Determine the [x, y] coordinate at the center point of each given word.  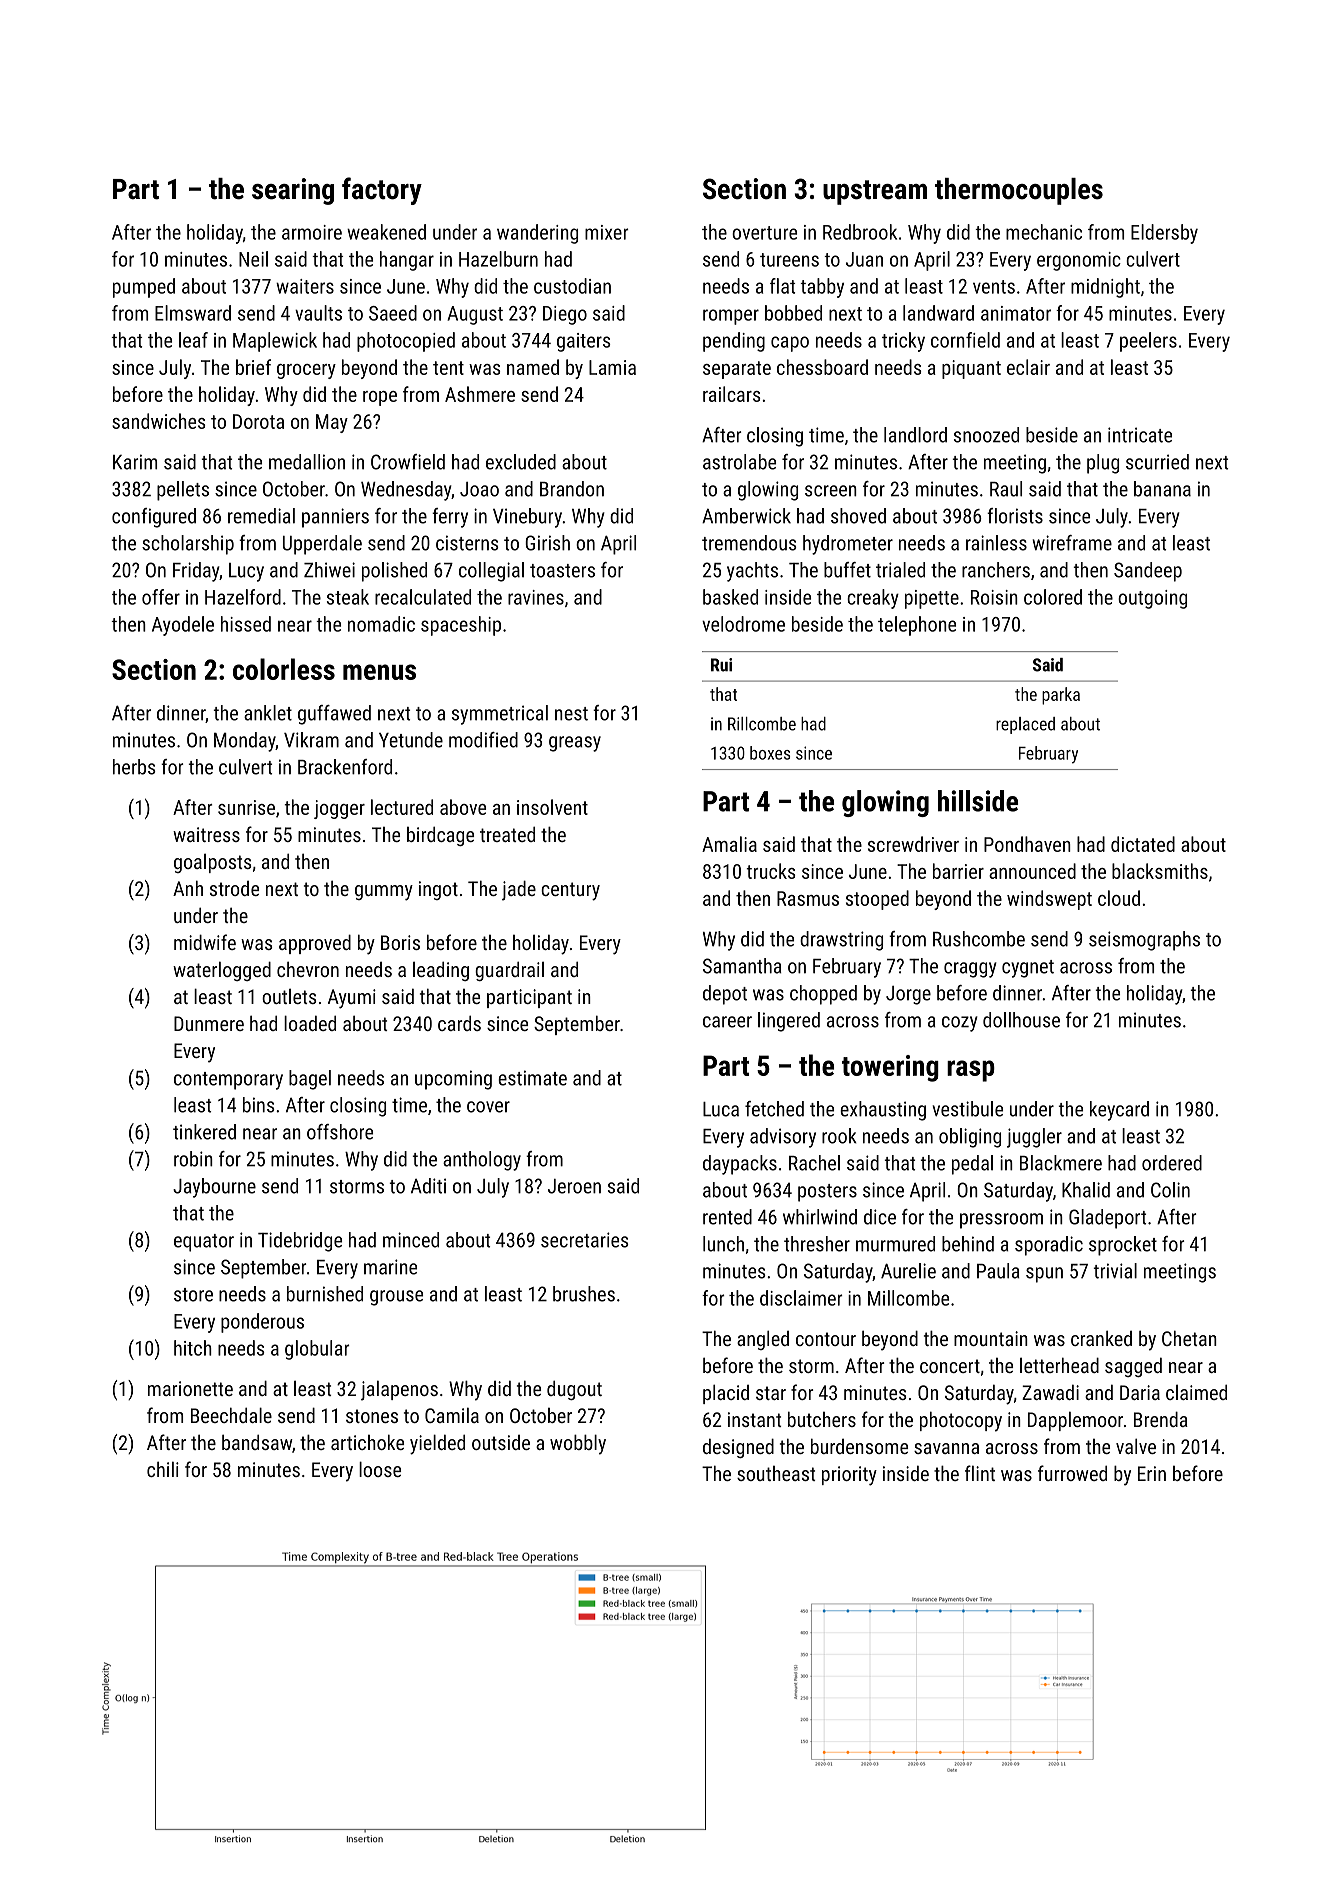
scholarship [188, 545]
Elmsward [193, 313]
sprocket [1123, 1246]
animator [1016, 313]
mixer [607, 232]
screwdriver [913, 844]
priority [849, 1476]
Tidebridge [300, 1242]
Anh [188, 888]
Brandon [572, 489]
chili [163, 1469]
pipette [932, 599]
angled [763, 1340]
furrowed [1072, 1473]
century [570, 891]
